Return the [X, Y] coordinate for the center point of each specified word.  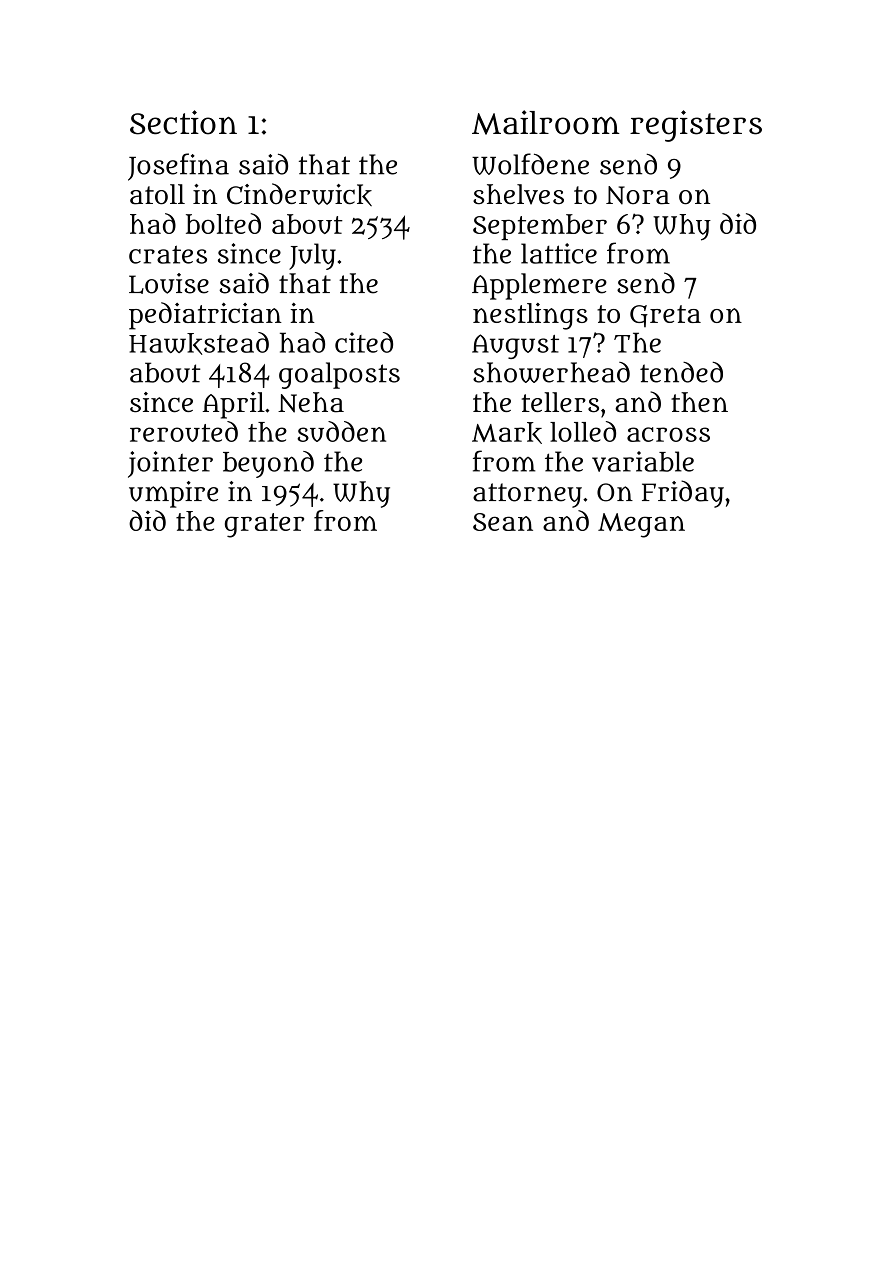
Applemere [539, 286]
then [699, 402]
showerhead [551, 372]
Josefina [178, 167]
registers [696, 126]
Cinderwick [299, 194]
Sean [503, 522]
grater [264, 525]
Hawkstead [199, 343]
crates [168, 254]
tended [681, 372]
